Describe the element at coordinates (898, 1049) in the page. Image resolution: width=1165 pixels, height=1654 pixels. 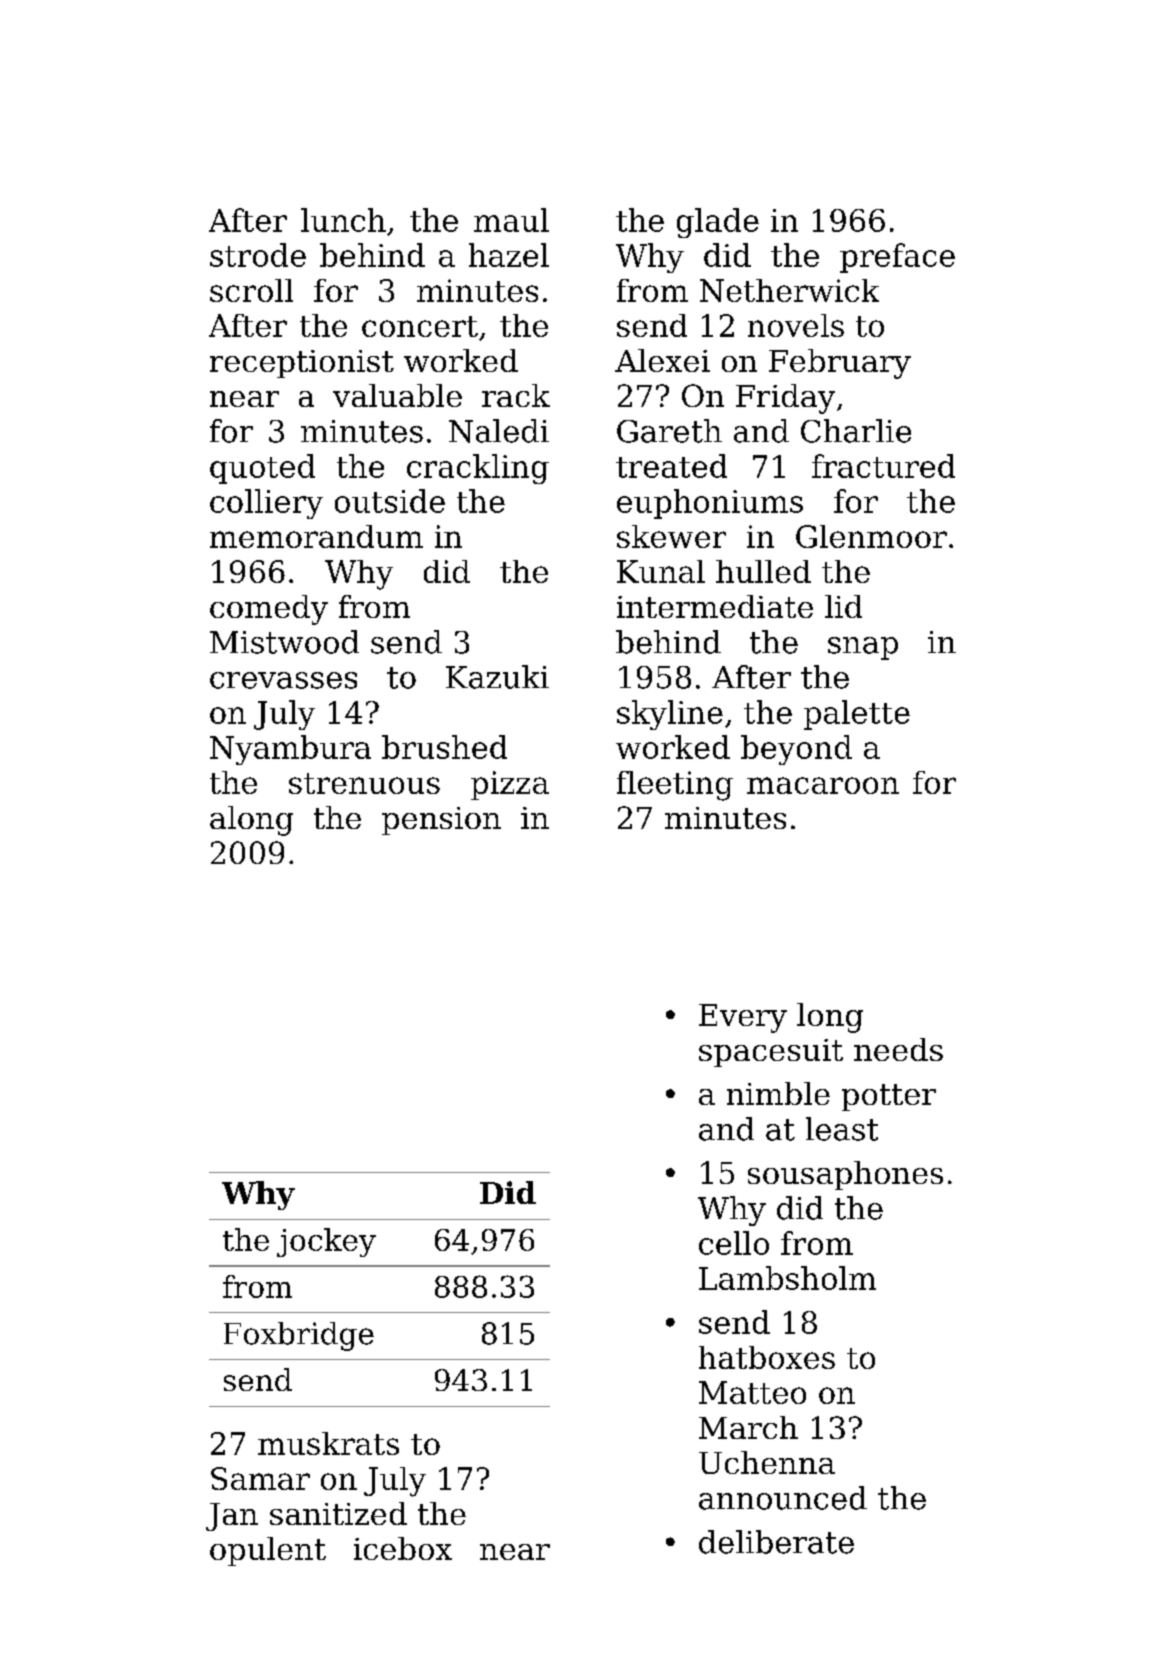
I see `needs` at that location.
